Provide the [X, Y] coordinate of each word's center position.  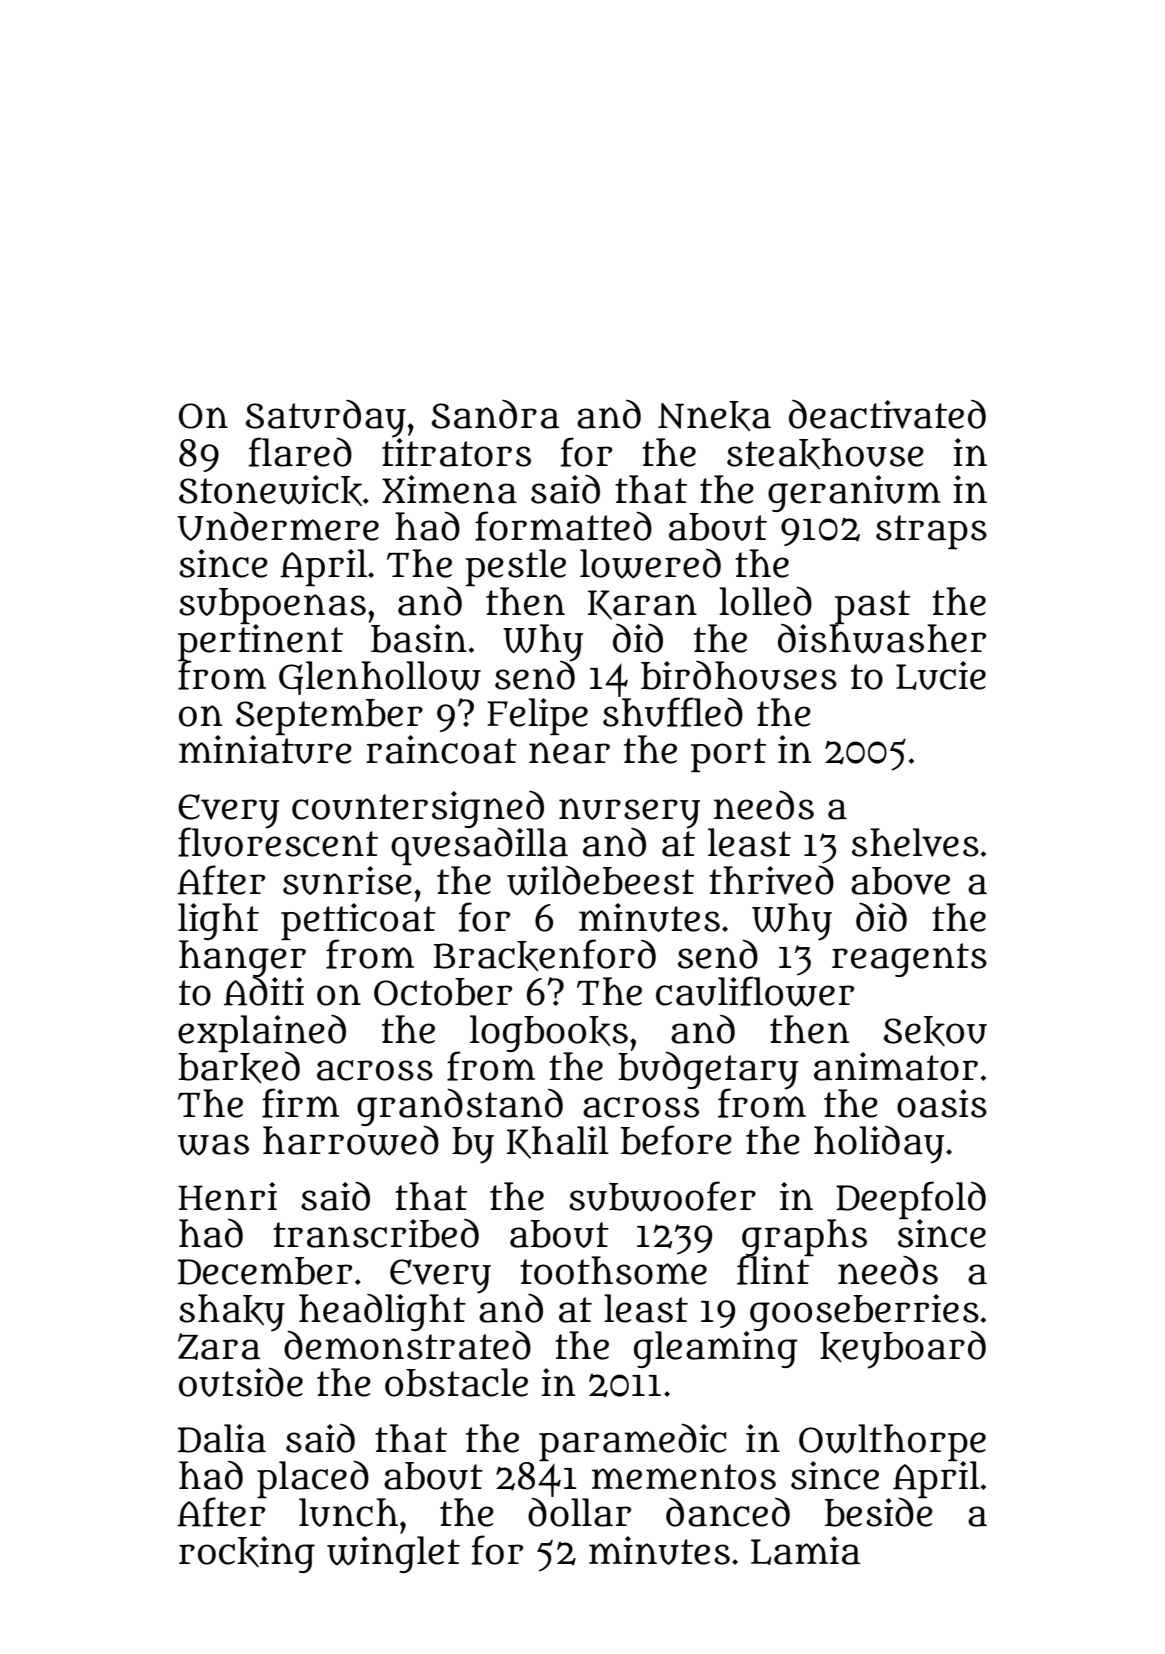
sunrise [347, 880]
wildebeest [600, 880]
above [900, 881]
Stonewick [270, 490]
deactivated [887, 414]
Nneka [714, 416]
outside [241, 1382]
